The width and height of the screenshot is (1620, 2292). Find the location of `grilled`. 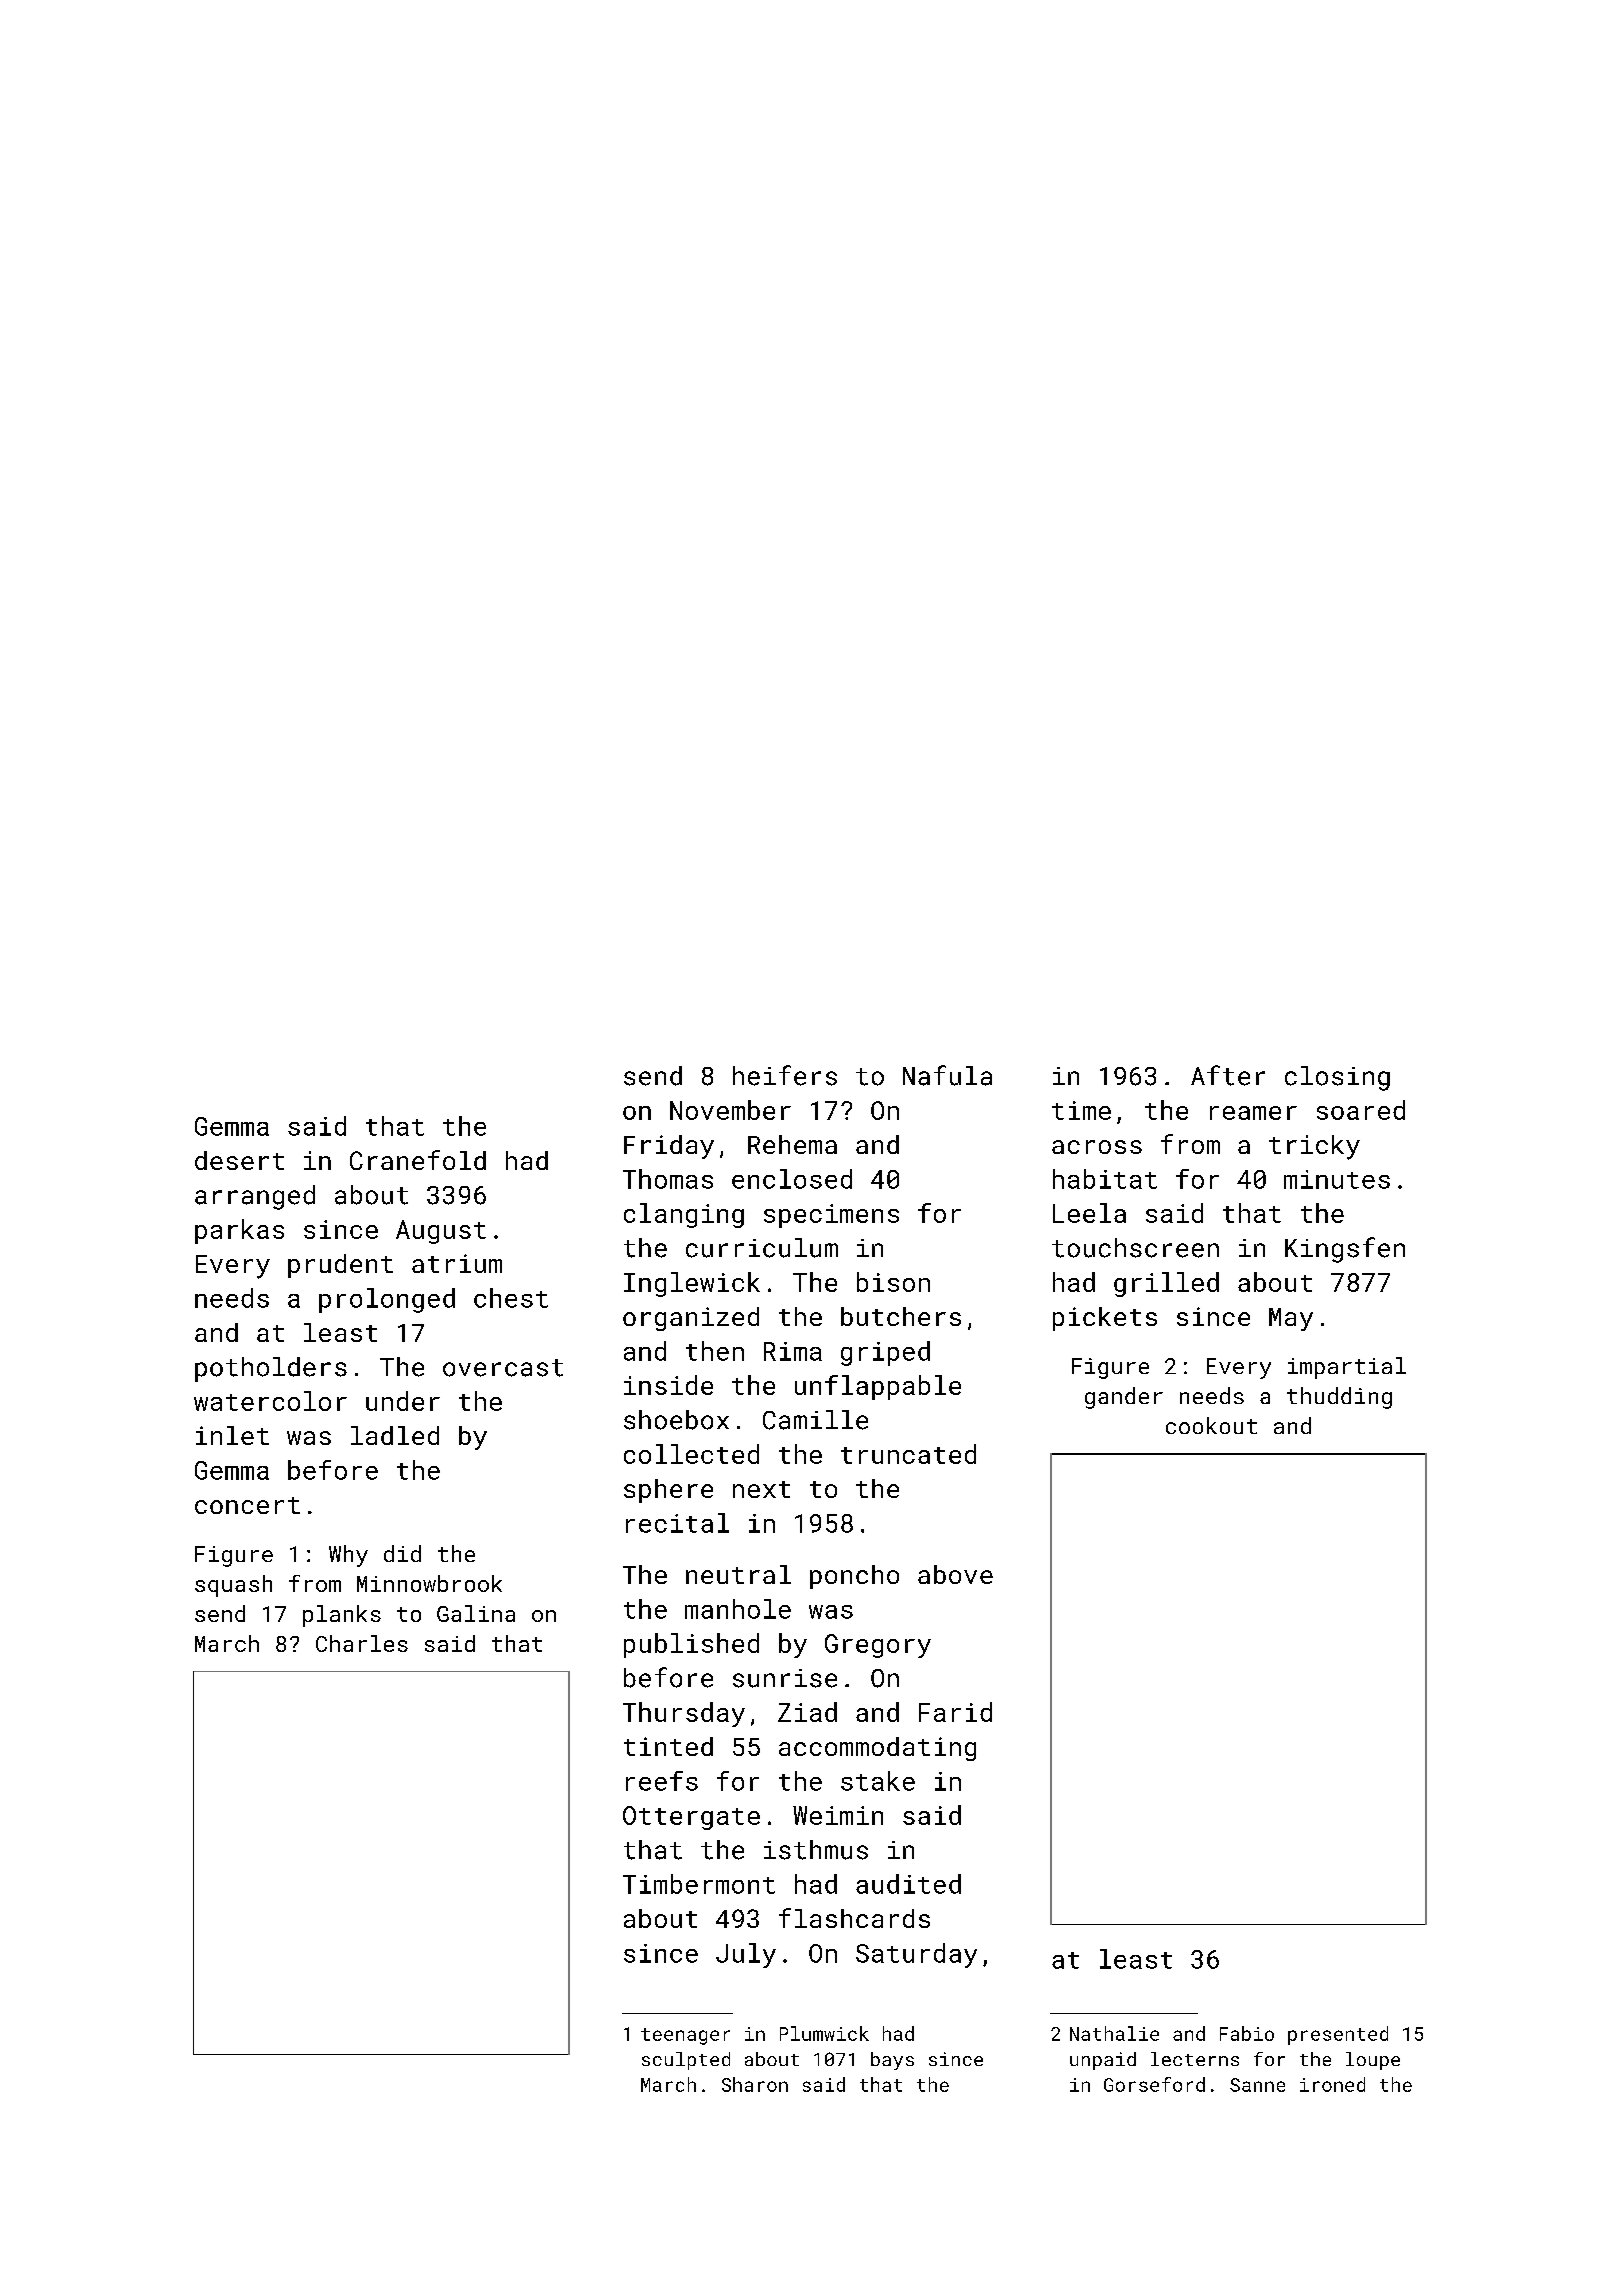

grilled is located at coordinates (1166, 1284).
